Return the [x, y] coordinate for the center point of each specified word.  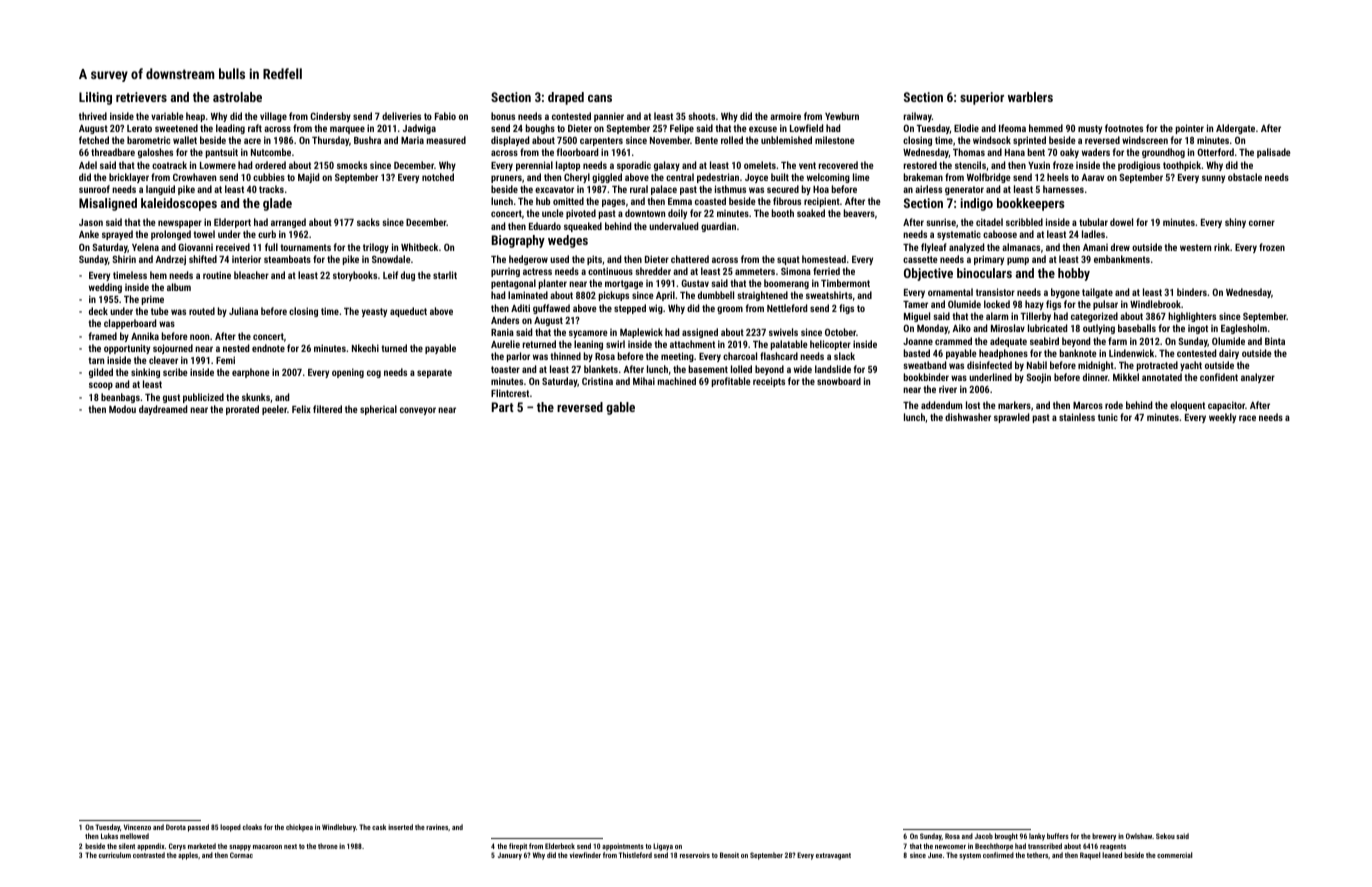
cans [600, 98]
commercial [1174, 855]
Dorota [176, 827]
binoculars [984, 273]
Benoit [729, 855]
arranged [288, 223]
